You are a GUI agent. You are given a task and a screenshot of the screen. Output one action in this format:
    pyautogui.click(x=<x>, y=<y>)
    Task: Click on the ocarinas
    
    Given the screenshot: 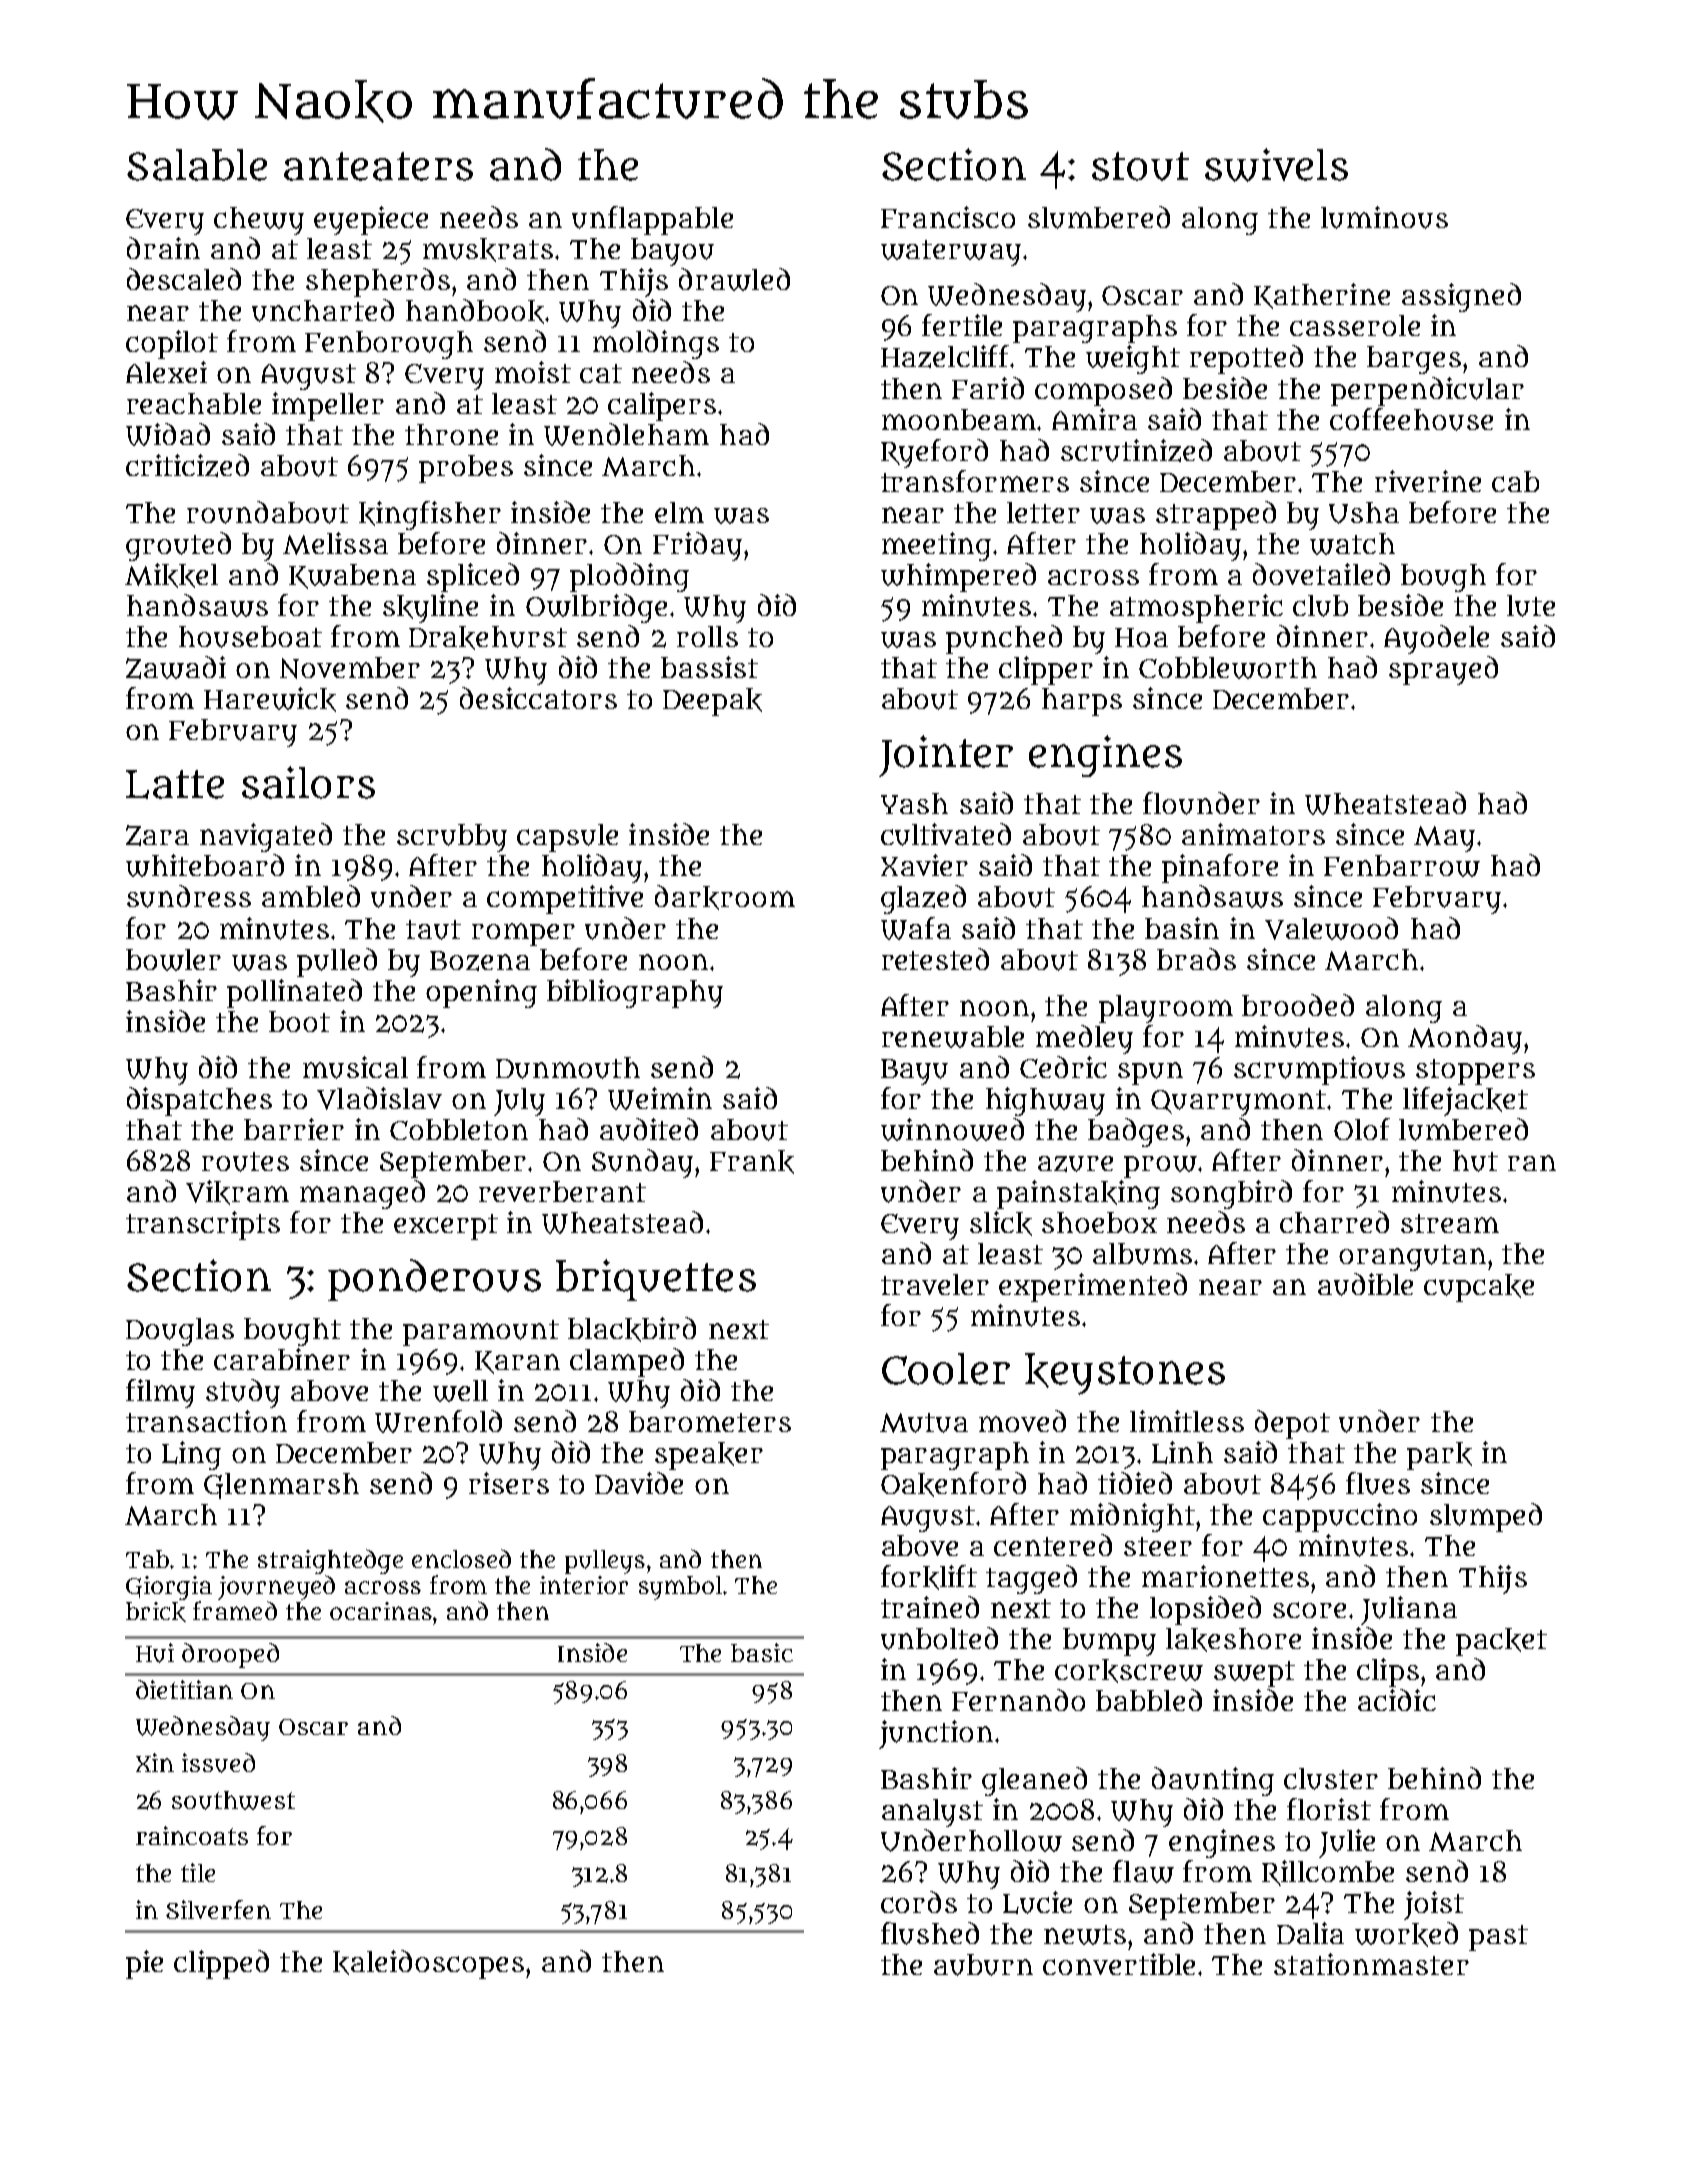 What is the action you would take?
    pyautogui.click(x=381, y=1611)
